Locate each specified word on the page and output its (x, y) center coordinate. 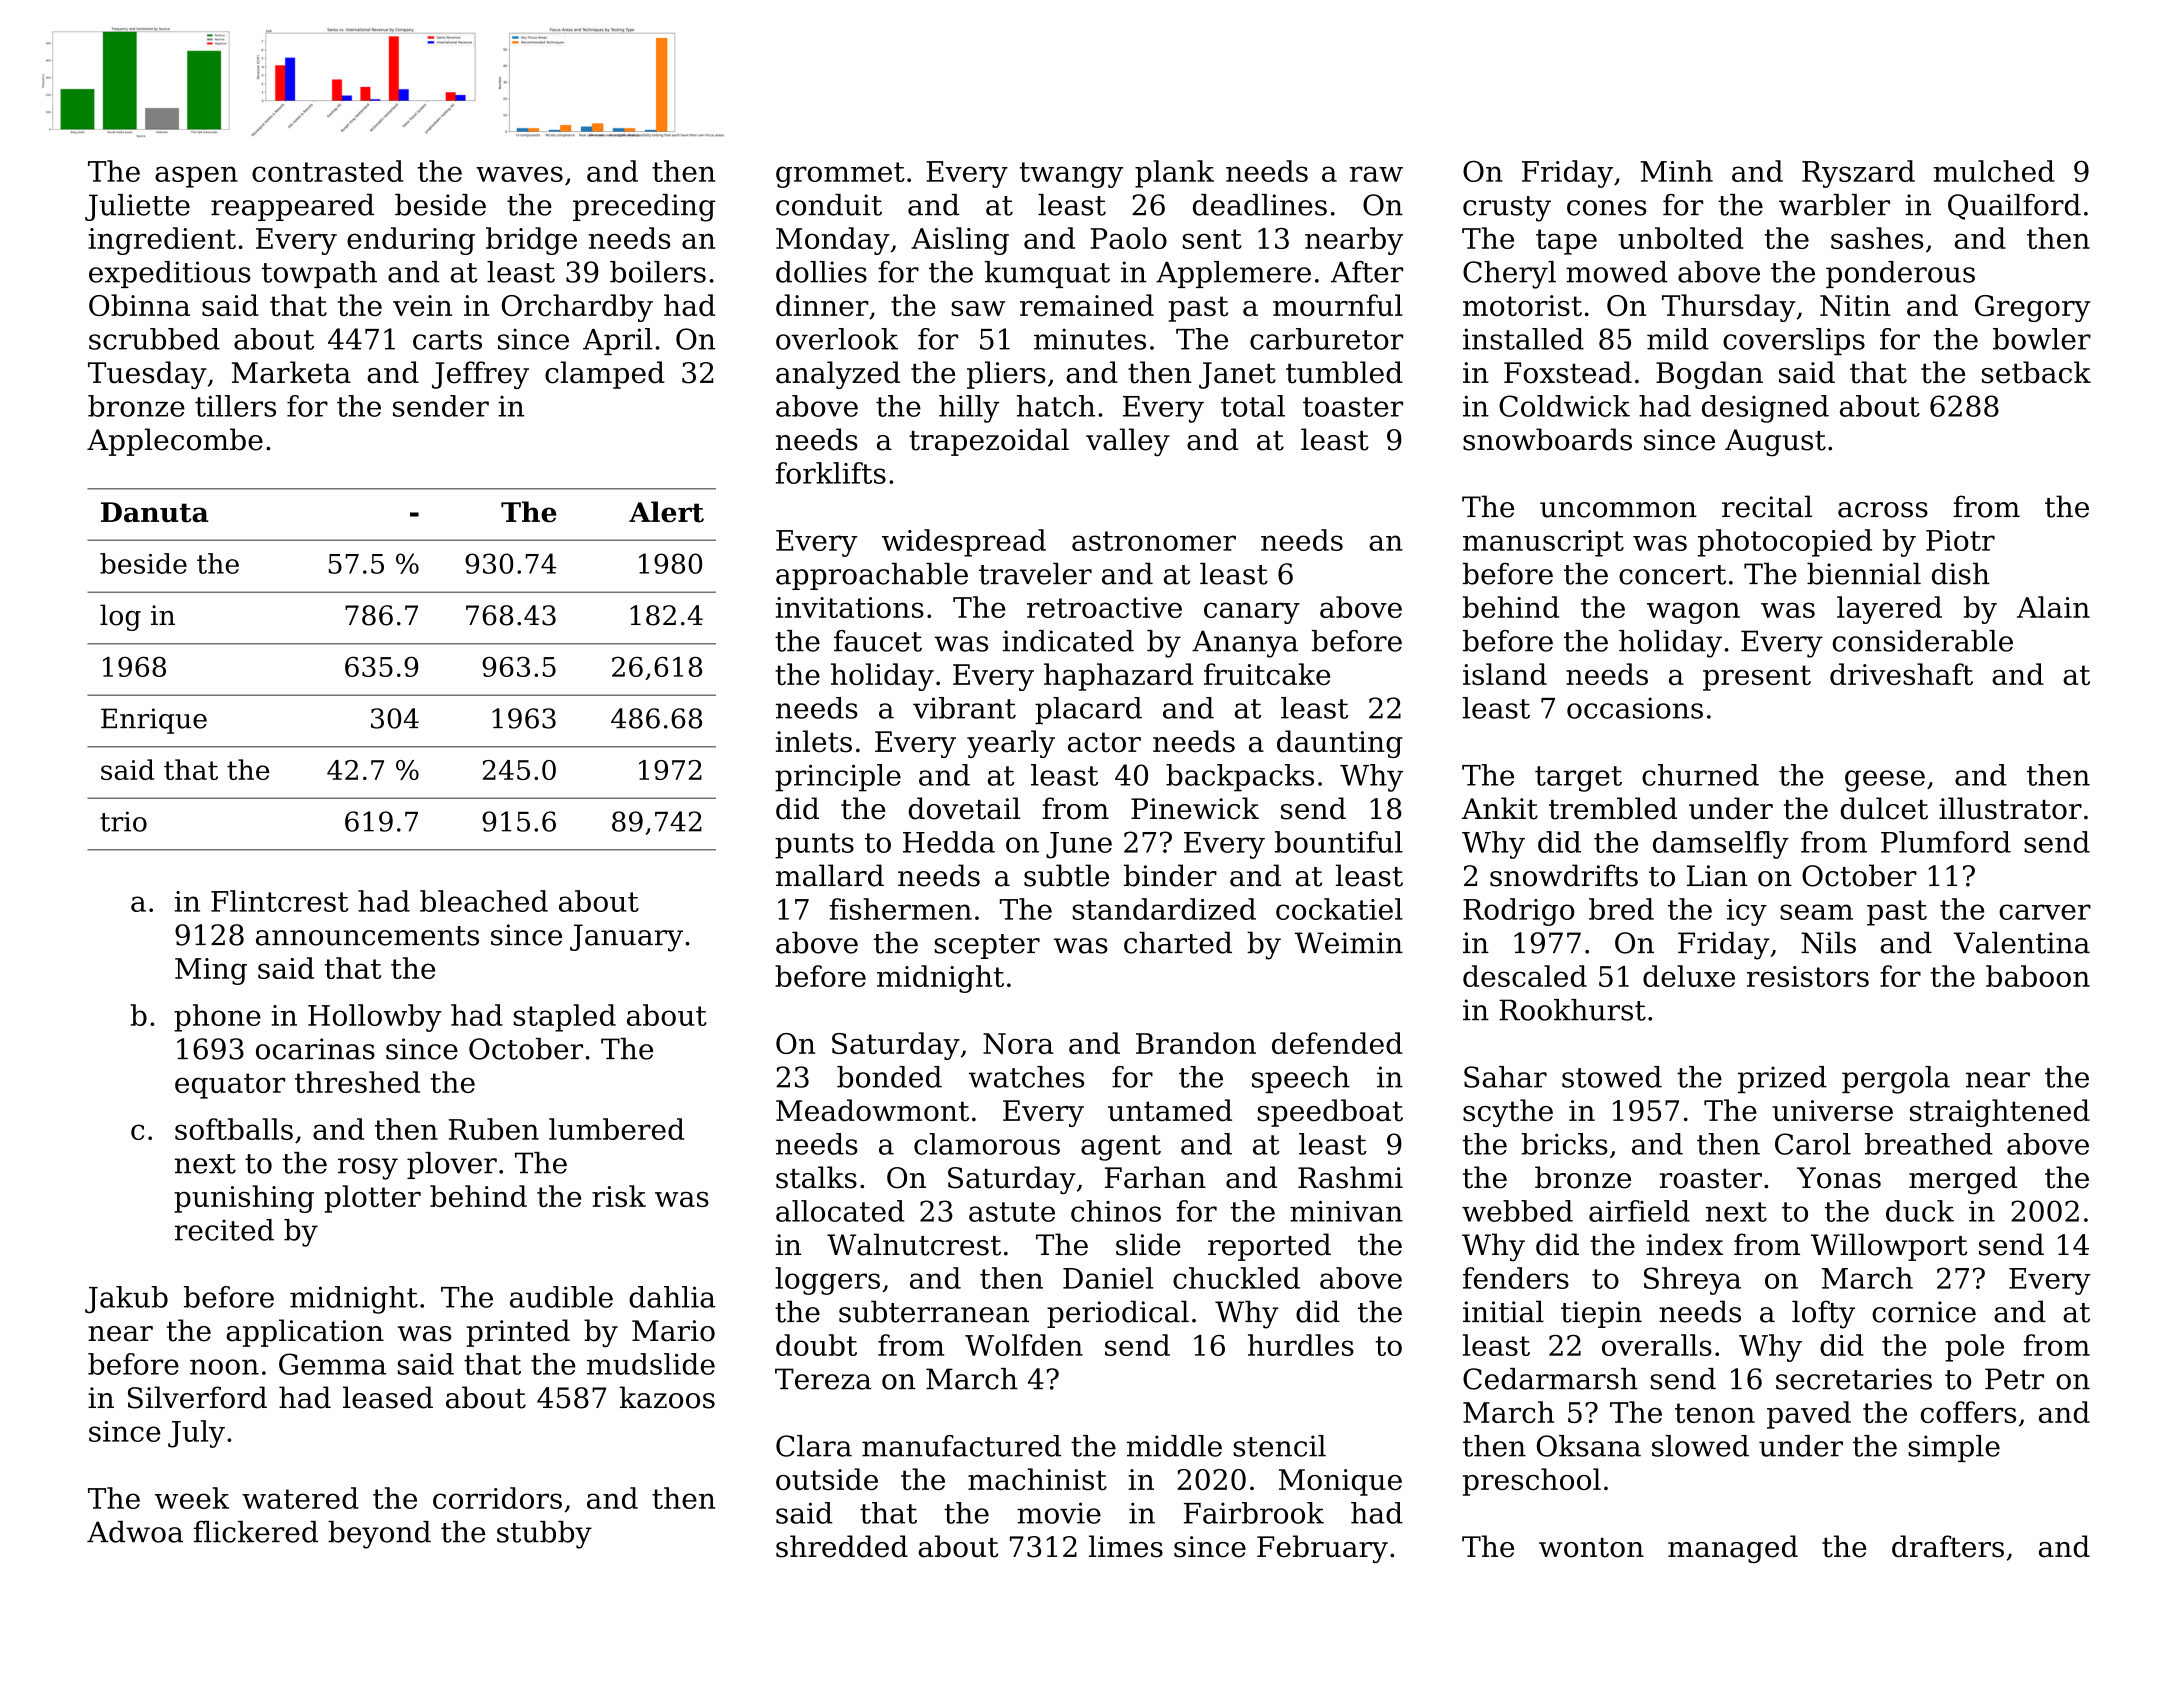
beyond (379, 1535)
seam (1816, 912)
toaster (1353, 407)
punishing (244, 1199)
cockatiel (1339, 909)
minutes (1090, 339)
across (1883, 510)
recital (1767, 506)
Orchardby (577, 308)
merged (1963, 1180)
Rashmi (1350, 1177)
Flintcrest (280, 901)
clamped (605, 375)
